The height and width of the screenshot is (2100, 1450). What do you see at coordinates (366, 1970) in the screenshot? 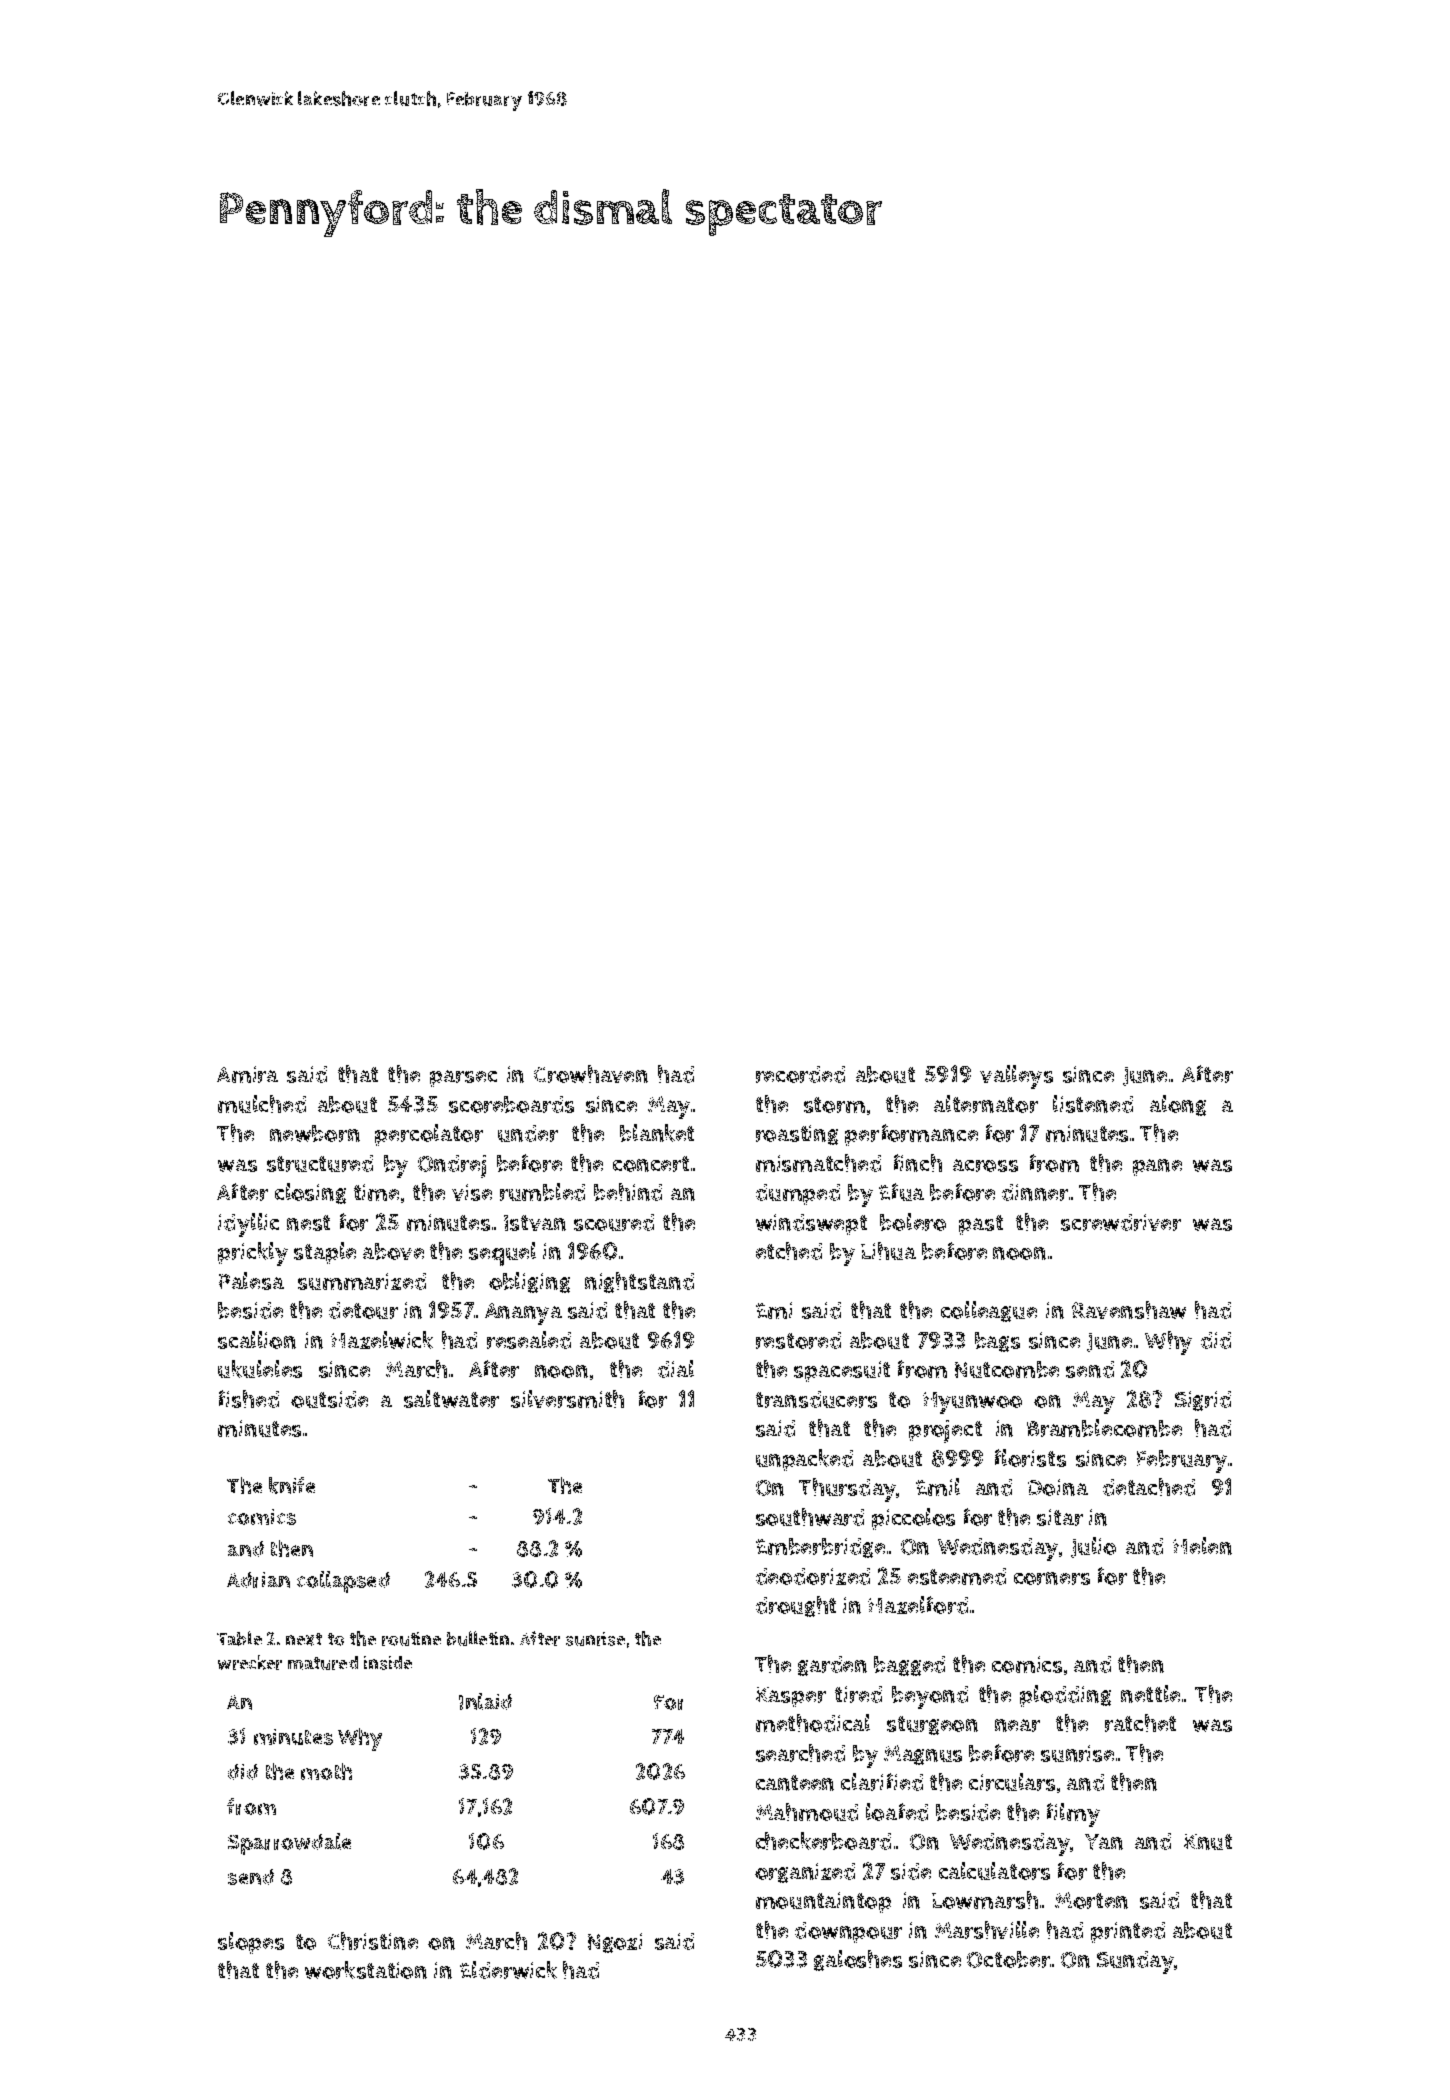
I see `workstation` at bounding box center [366, 1970].
